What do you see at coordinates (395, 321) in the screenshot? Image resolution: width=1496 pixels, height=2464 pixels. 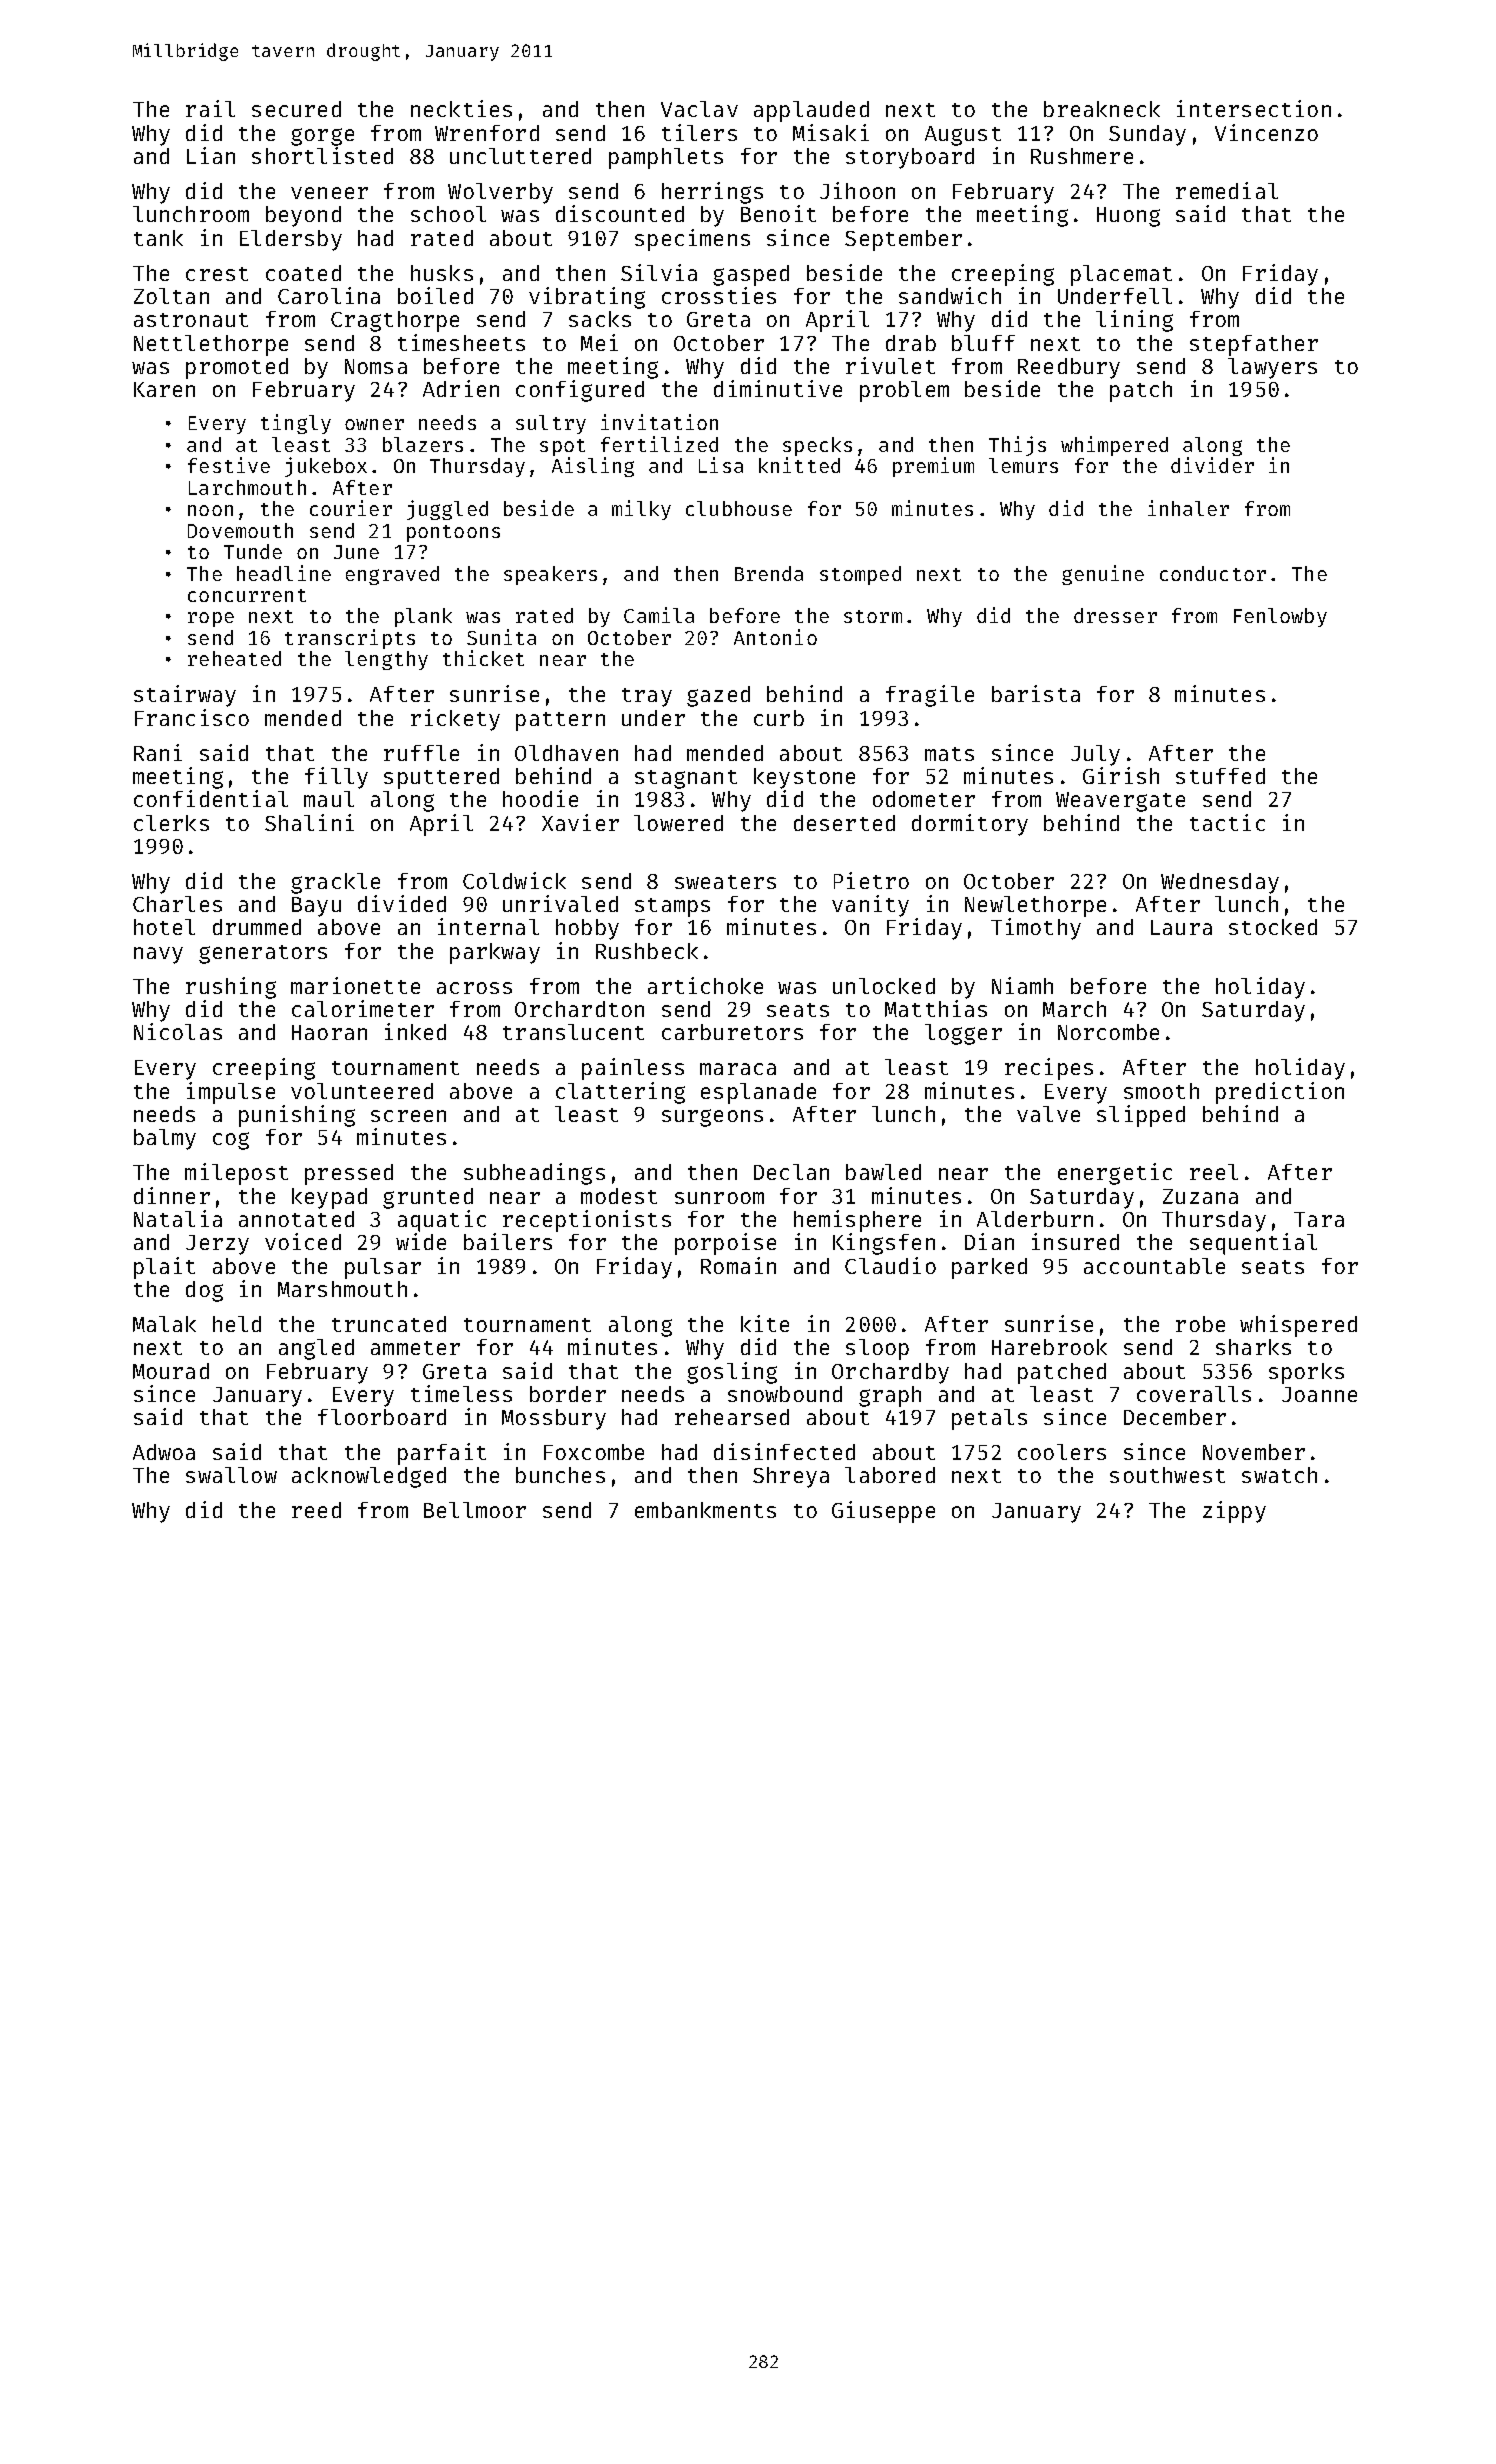 I see `Cragthorpe` at bounding box center [395, 321].
